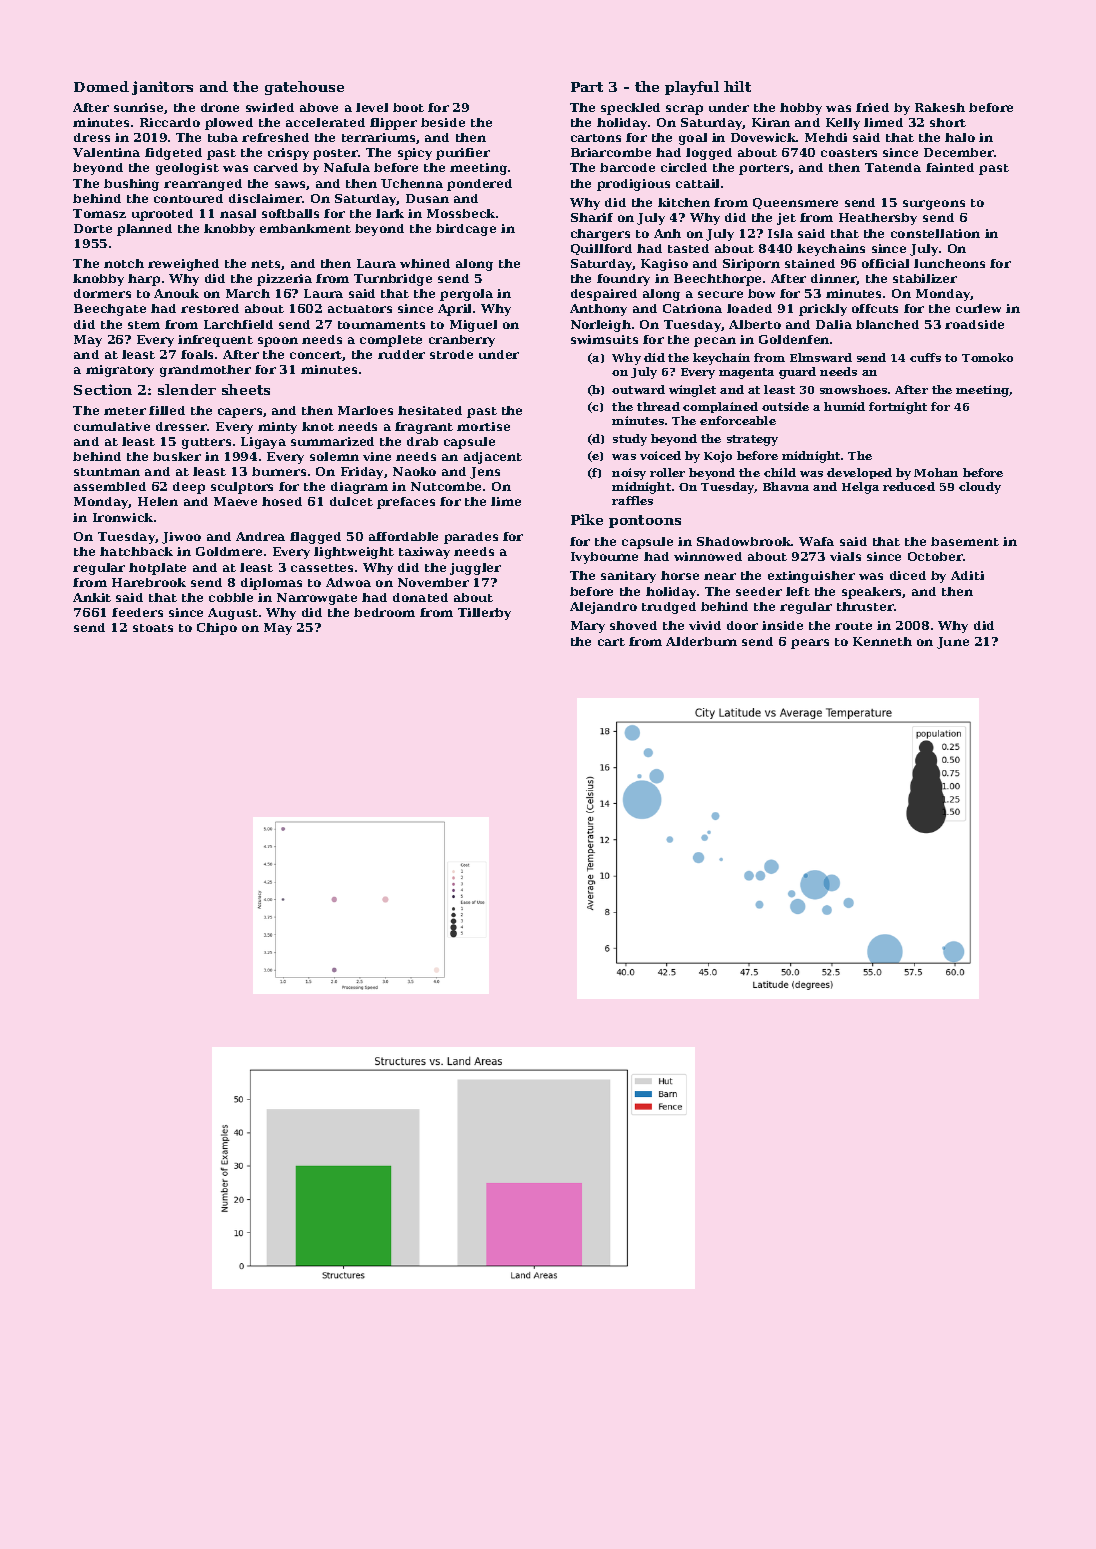  I want to click on parades, so click(471, 538).
